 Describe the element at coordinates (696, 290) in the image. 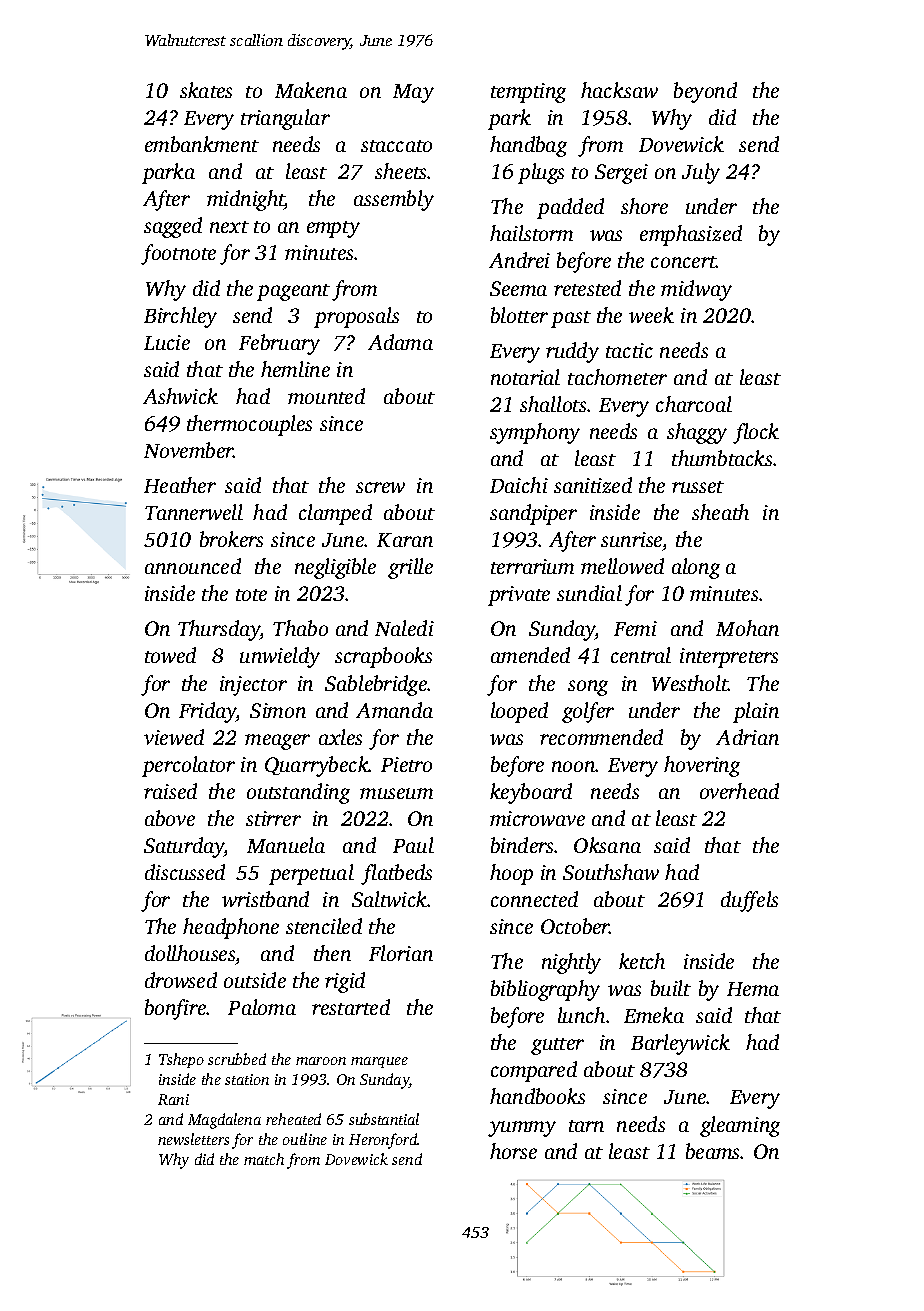

I see `midway` at that location.
